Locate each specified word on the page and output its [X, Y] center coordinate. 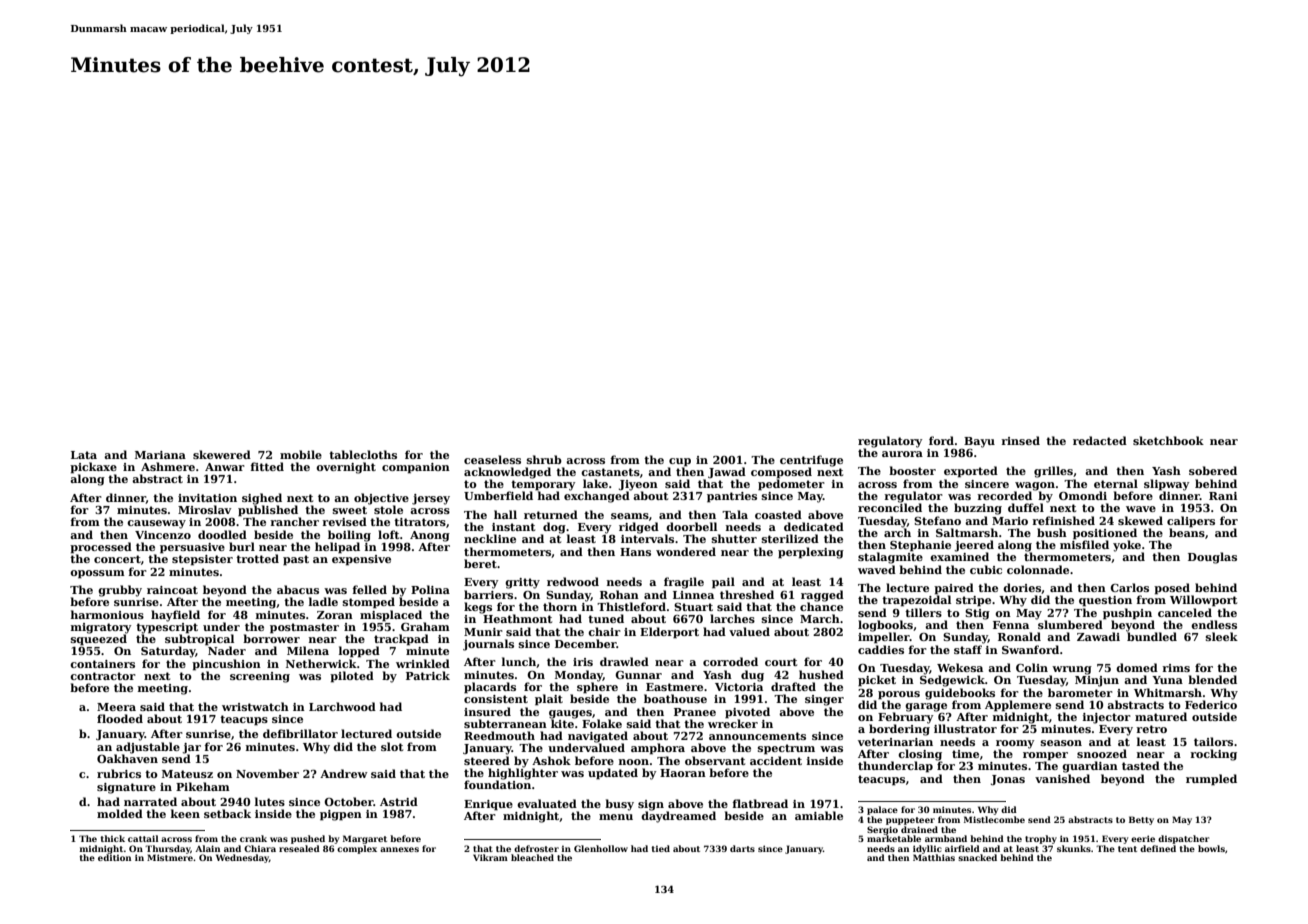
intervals [647, 538]
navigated [598, 737]
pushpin [1127, 614]
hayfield [175, 616]
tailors [1213, 741]
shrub [544, 459]
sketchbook [1168, 440]
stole [388, 509]
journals [488, 645]
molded [120, 813]
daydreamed [678, 817]
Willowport [1203, 601]
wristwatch [255, 706]
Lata [84, 455]
